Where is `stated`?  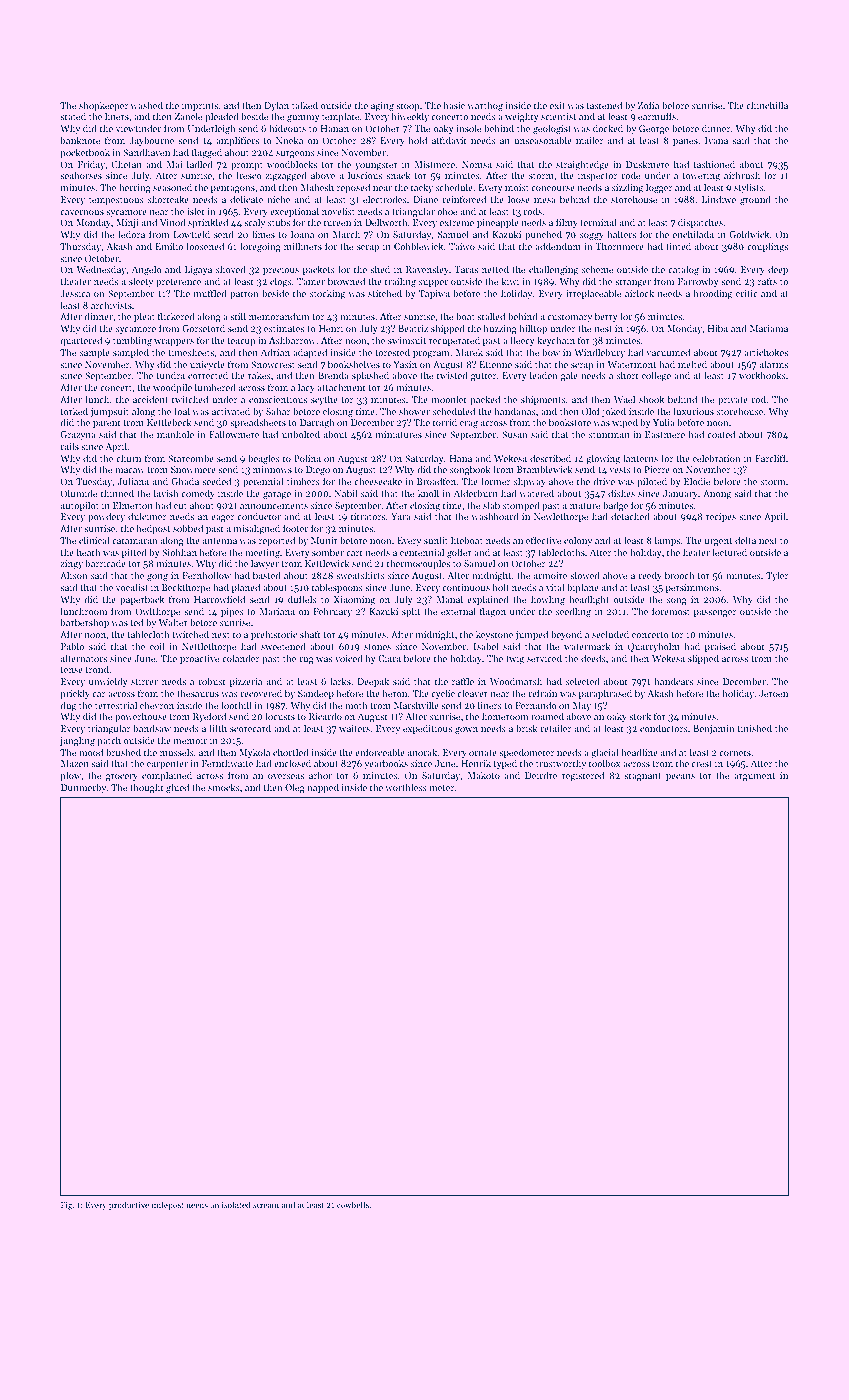 stated is located at coordinates (73, 116).
